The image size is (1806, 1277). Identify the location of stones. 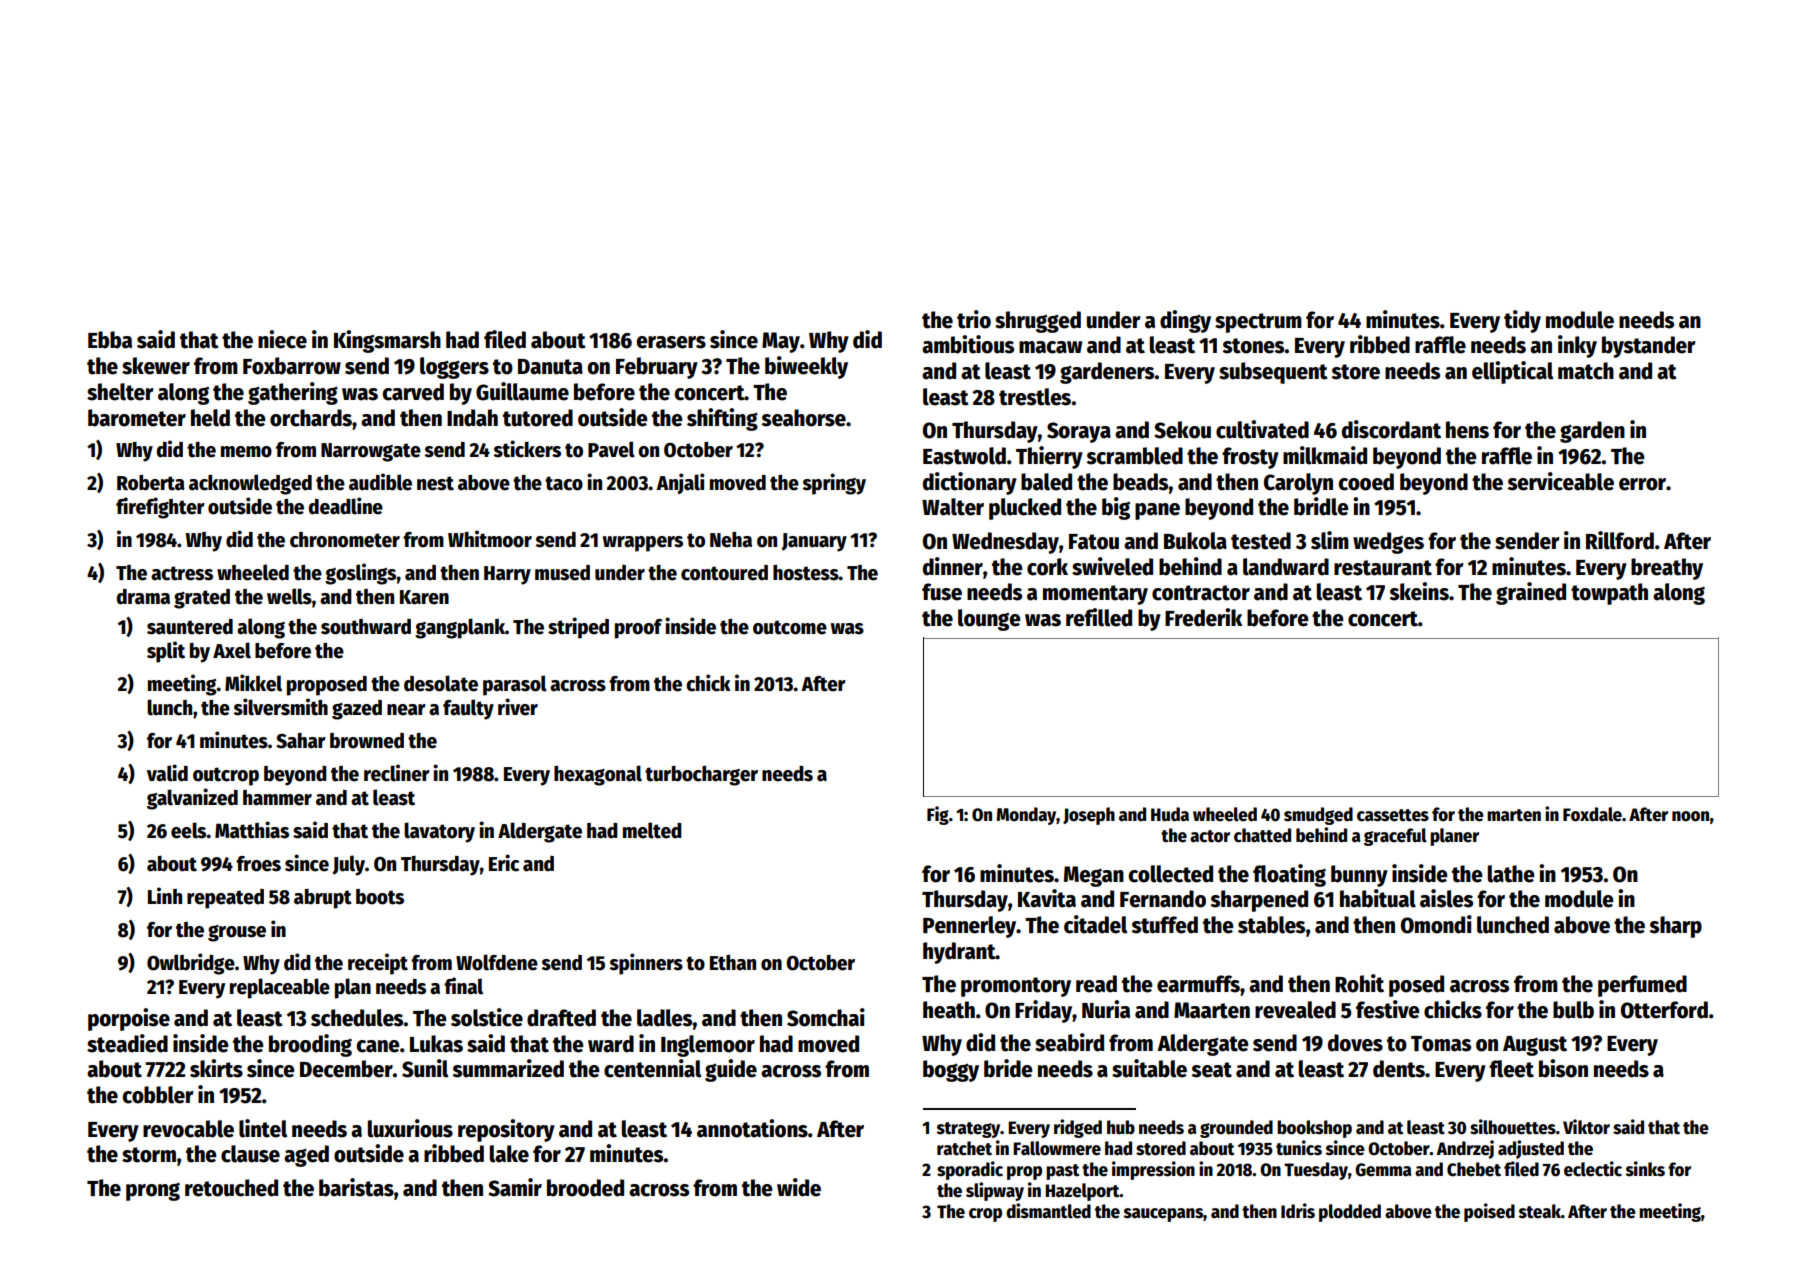
(1253, 346).
